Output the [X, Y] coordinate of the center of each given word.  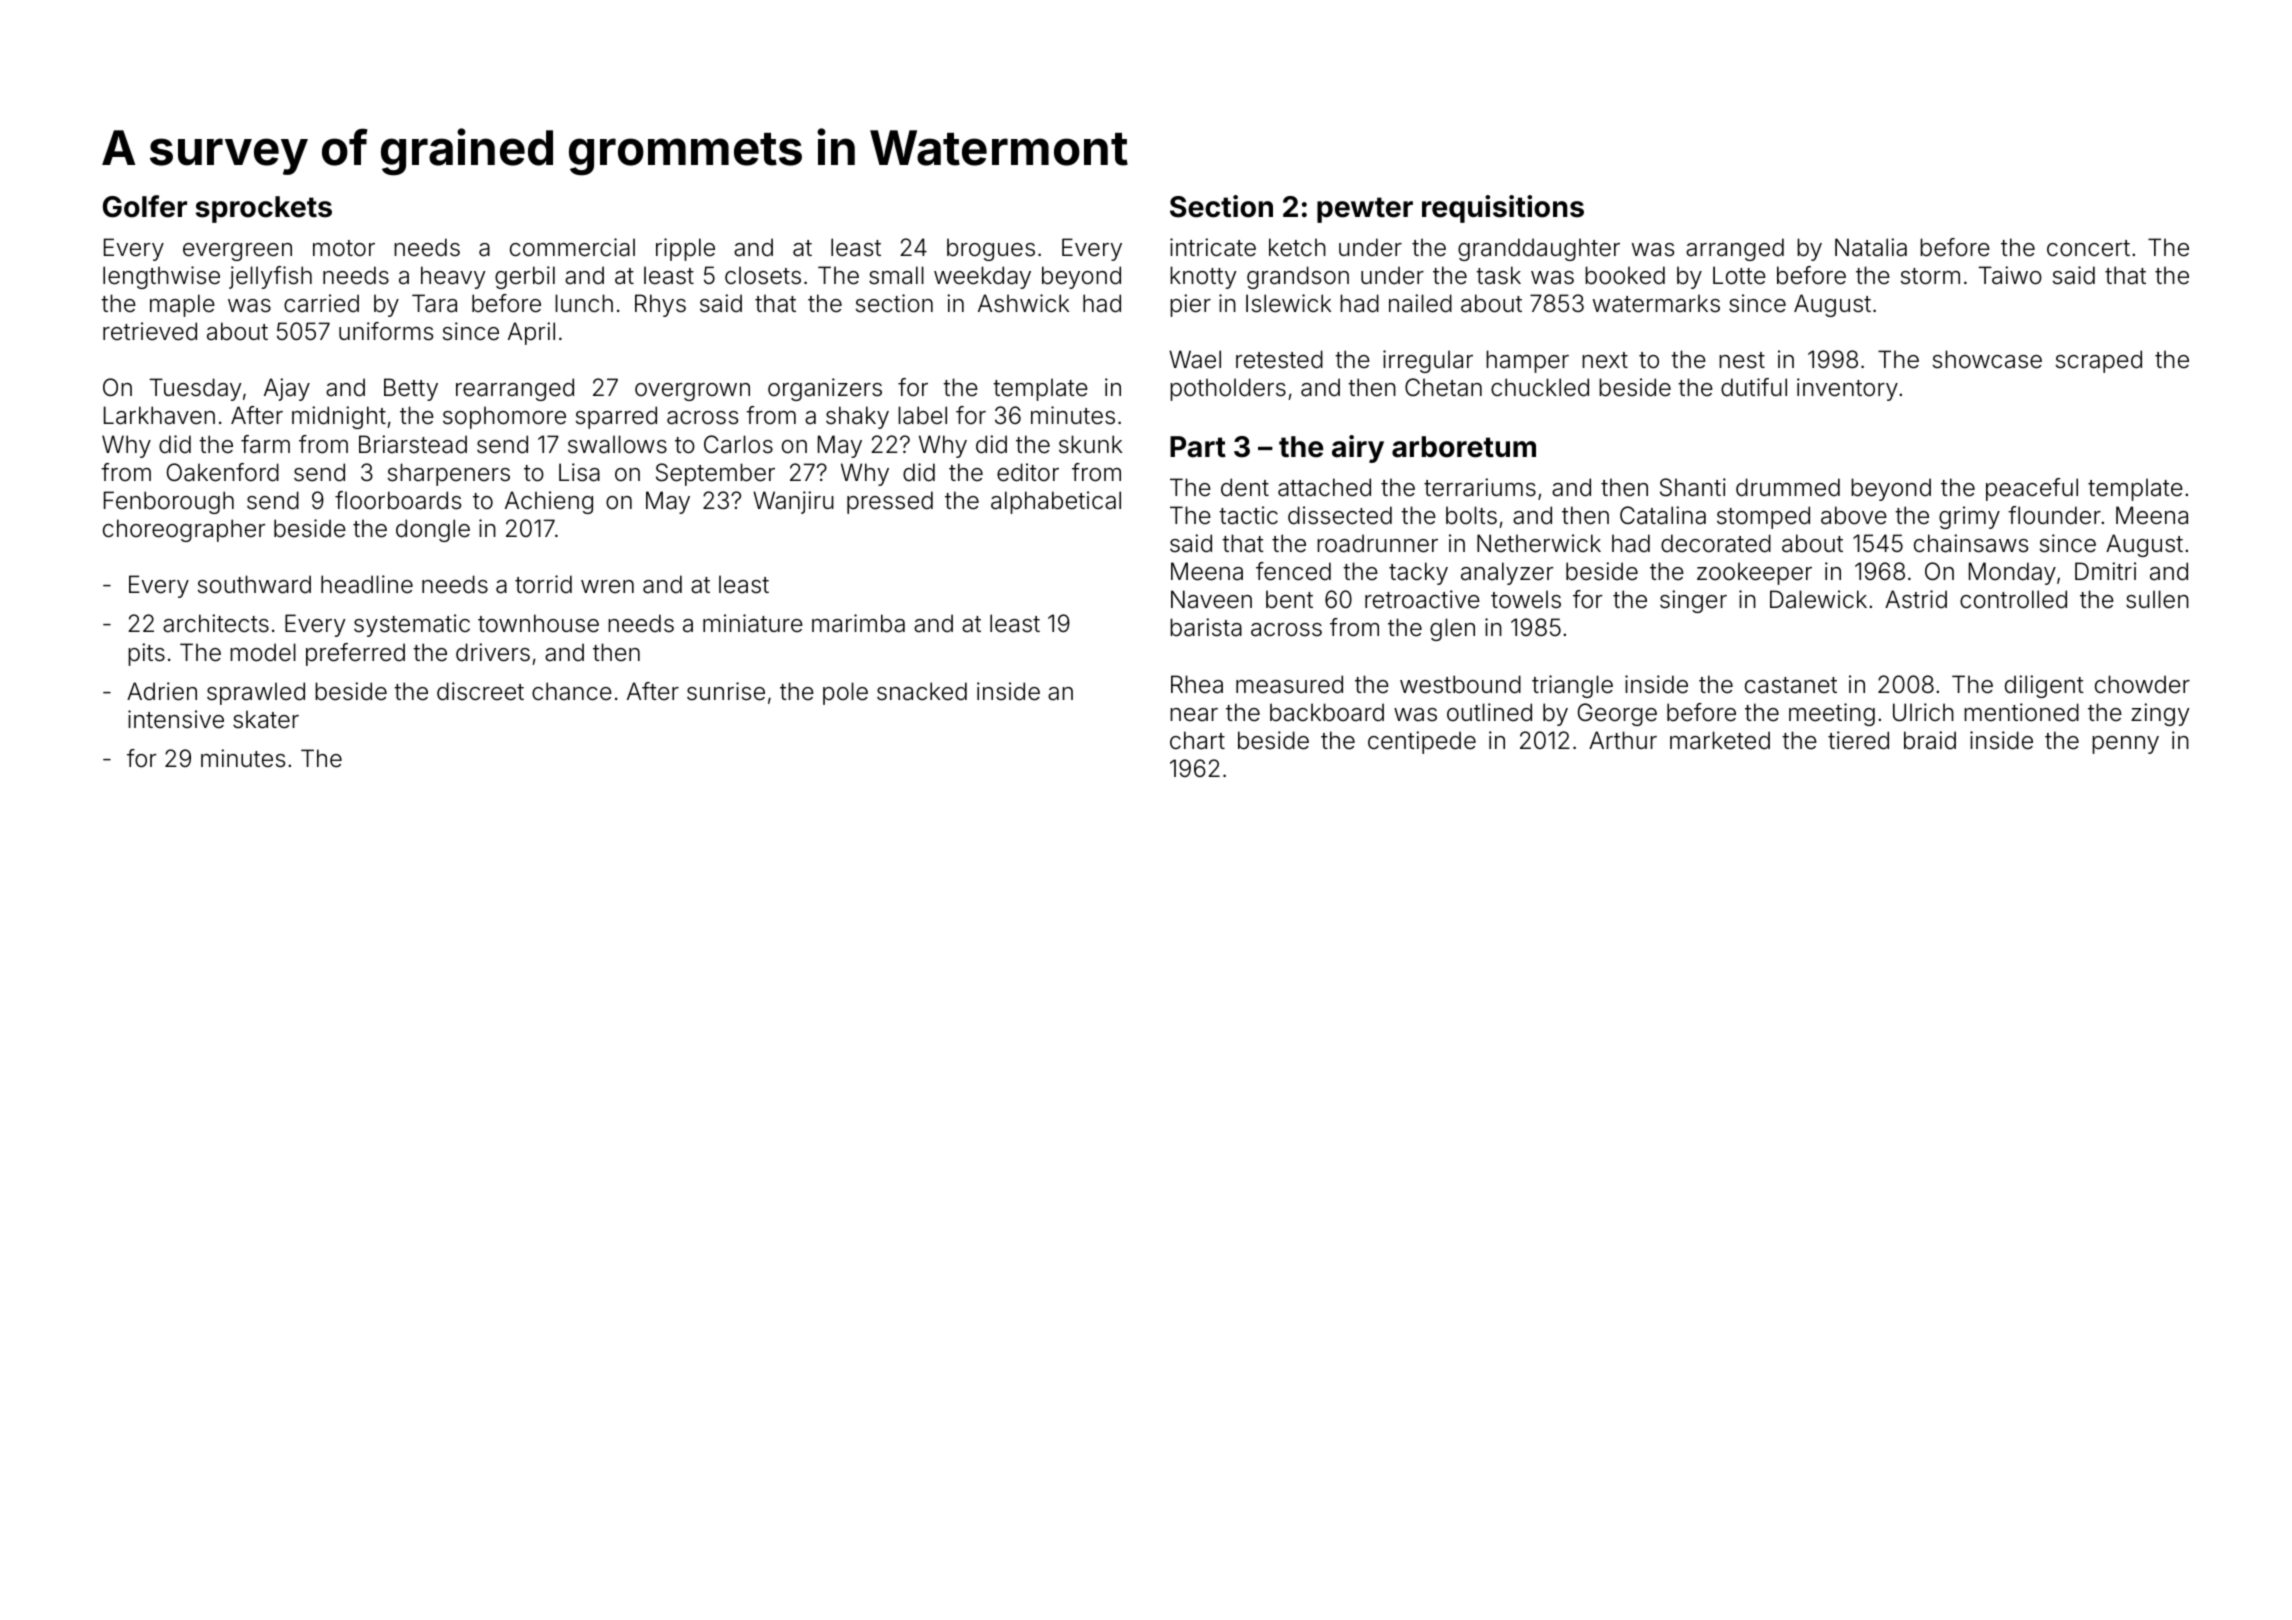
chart [1197, 740]
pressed [890, 502]
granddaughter [1539, 249]
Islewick [1288, 303]
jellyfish [270, 277]
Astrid [1916, 599]
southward [254, 584]
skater [266, 719]
